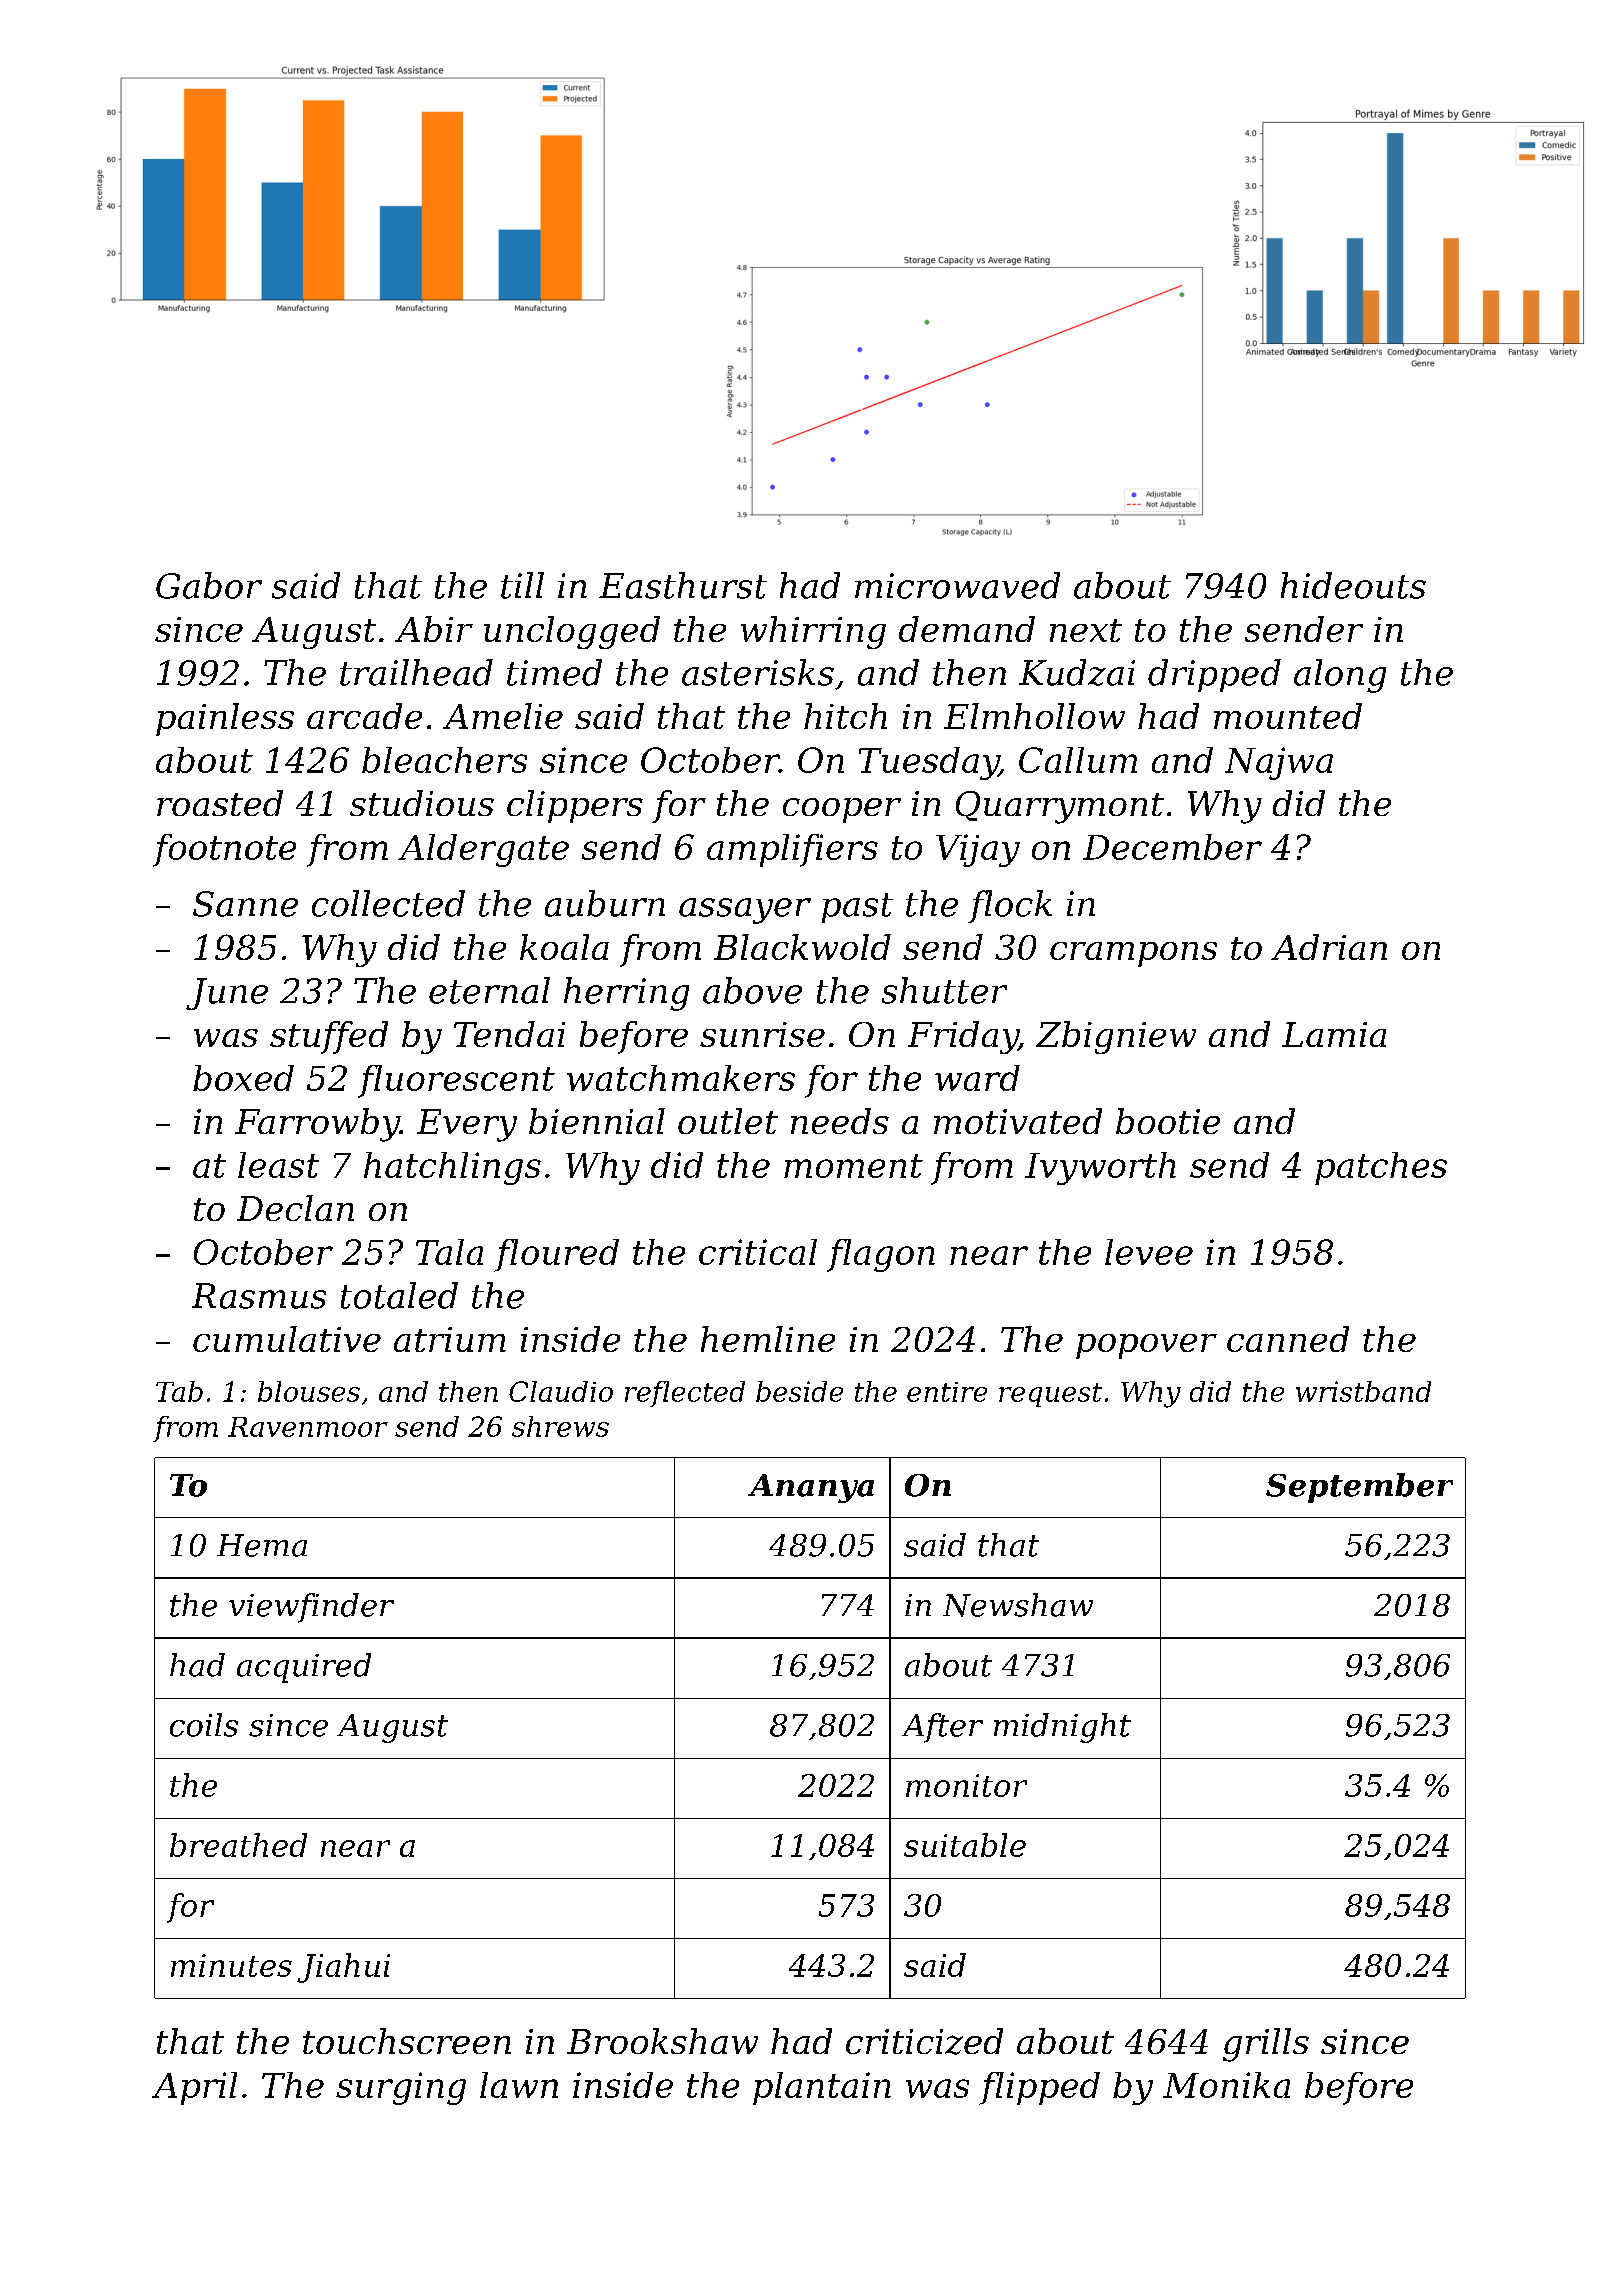 This screenshot has width=1620, height=2292. Describe the element at coordinates (422, 803) in the screenshot. I see `studious` at that location.
